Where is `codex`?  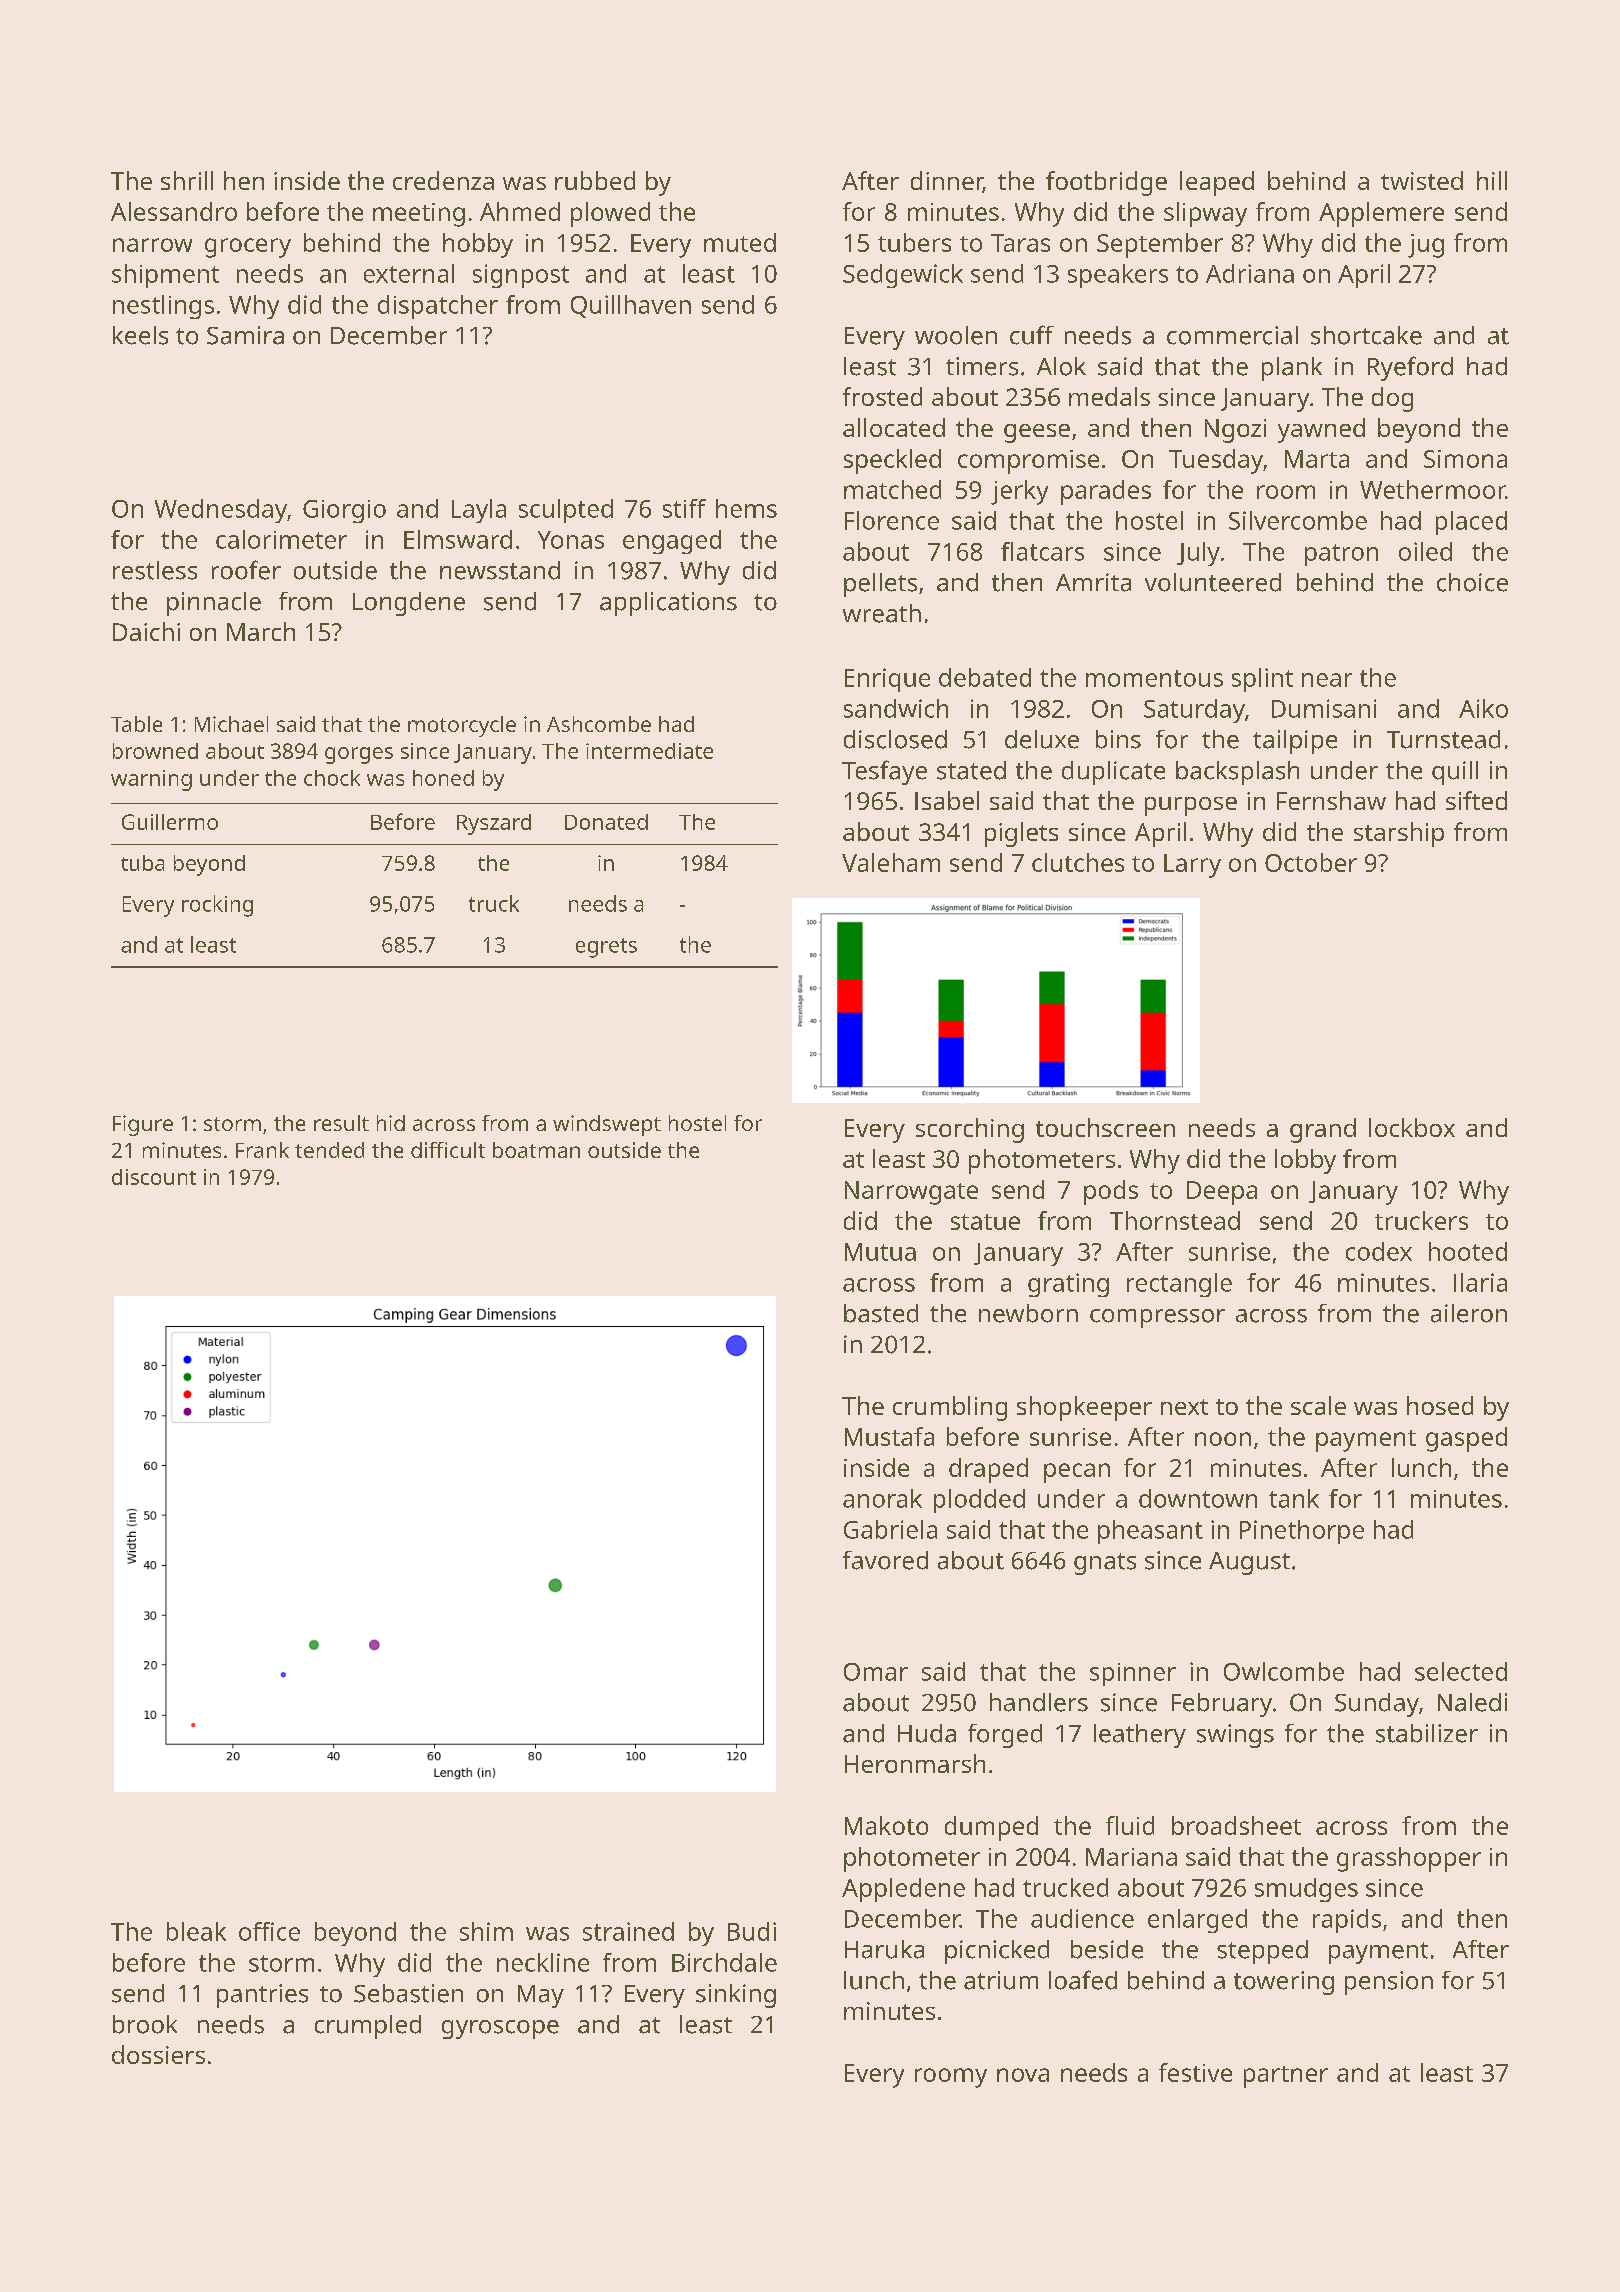
codex is located at coordinates (1379, 1251).
